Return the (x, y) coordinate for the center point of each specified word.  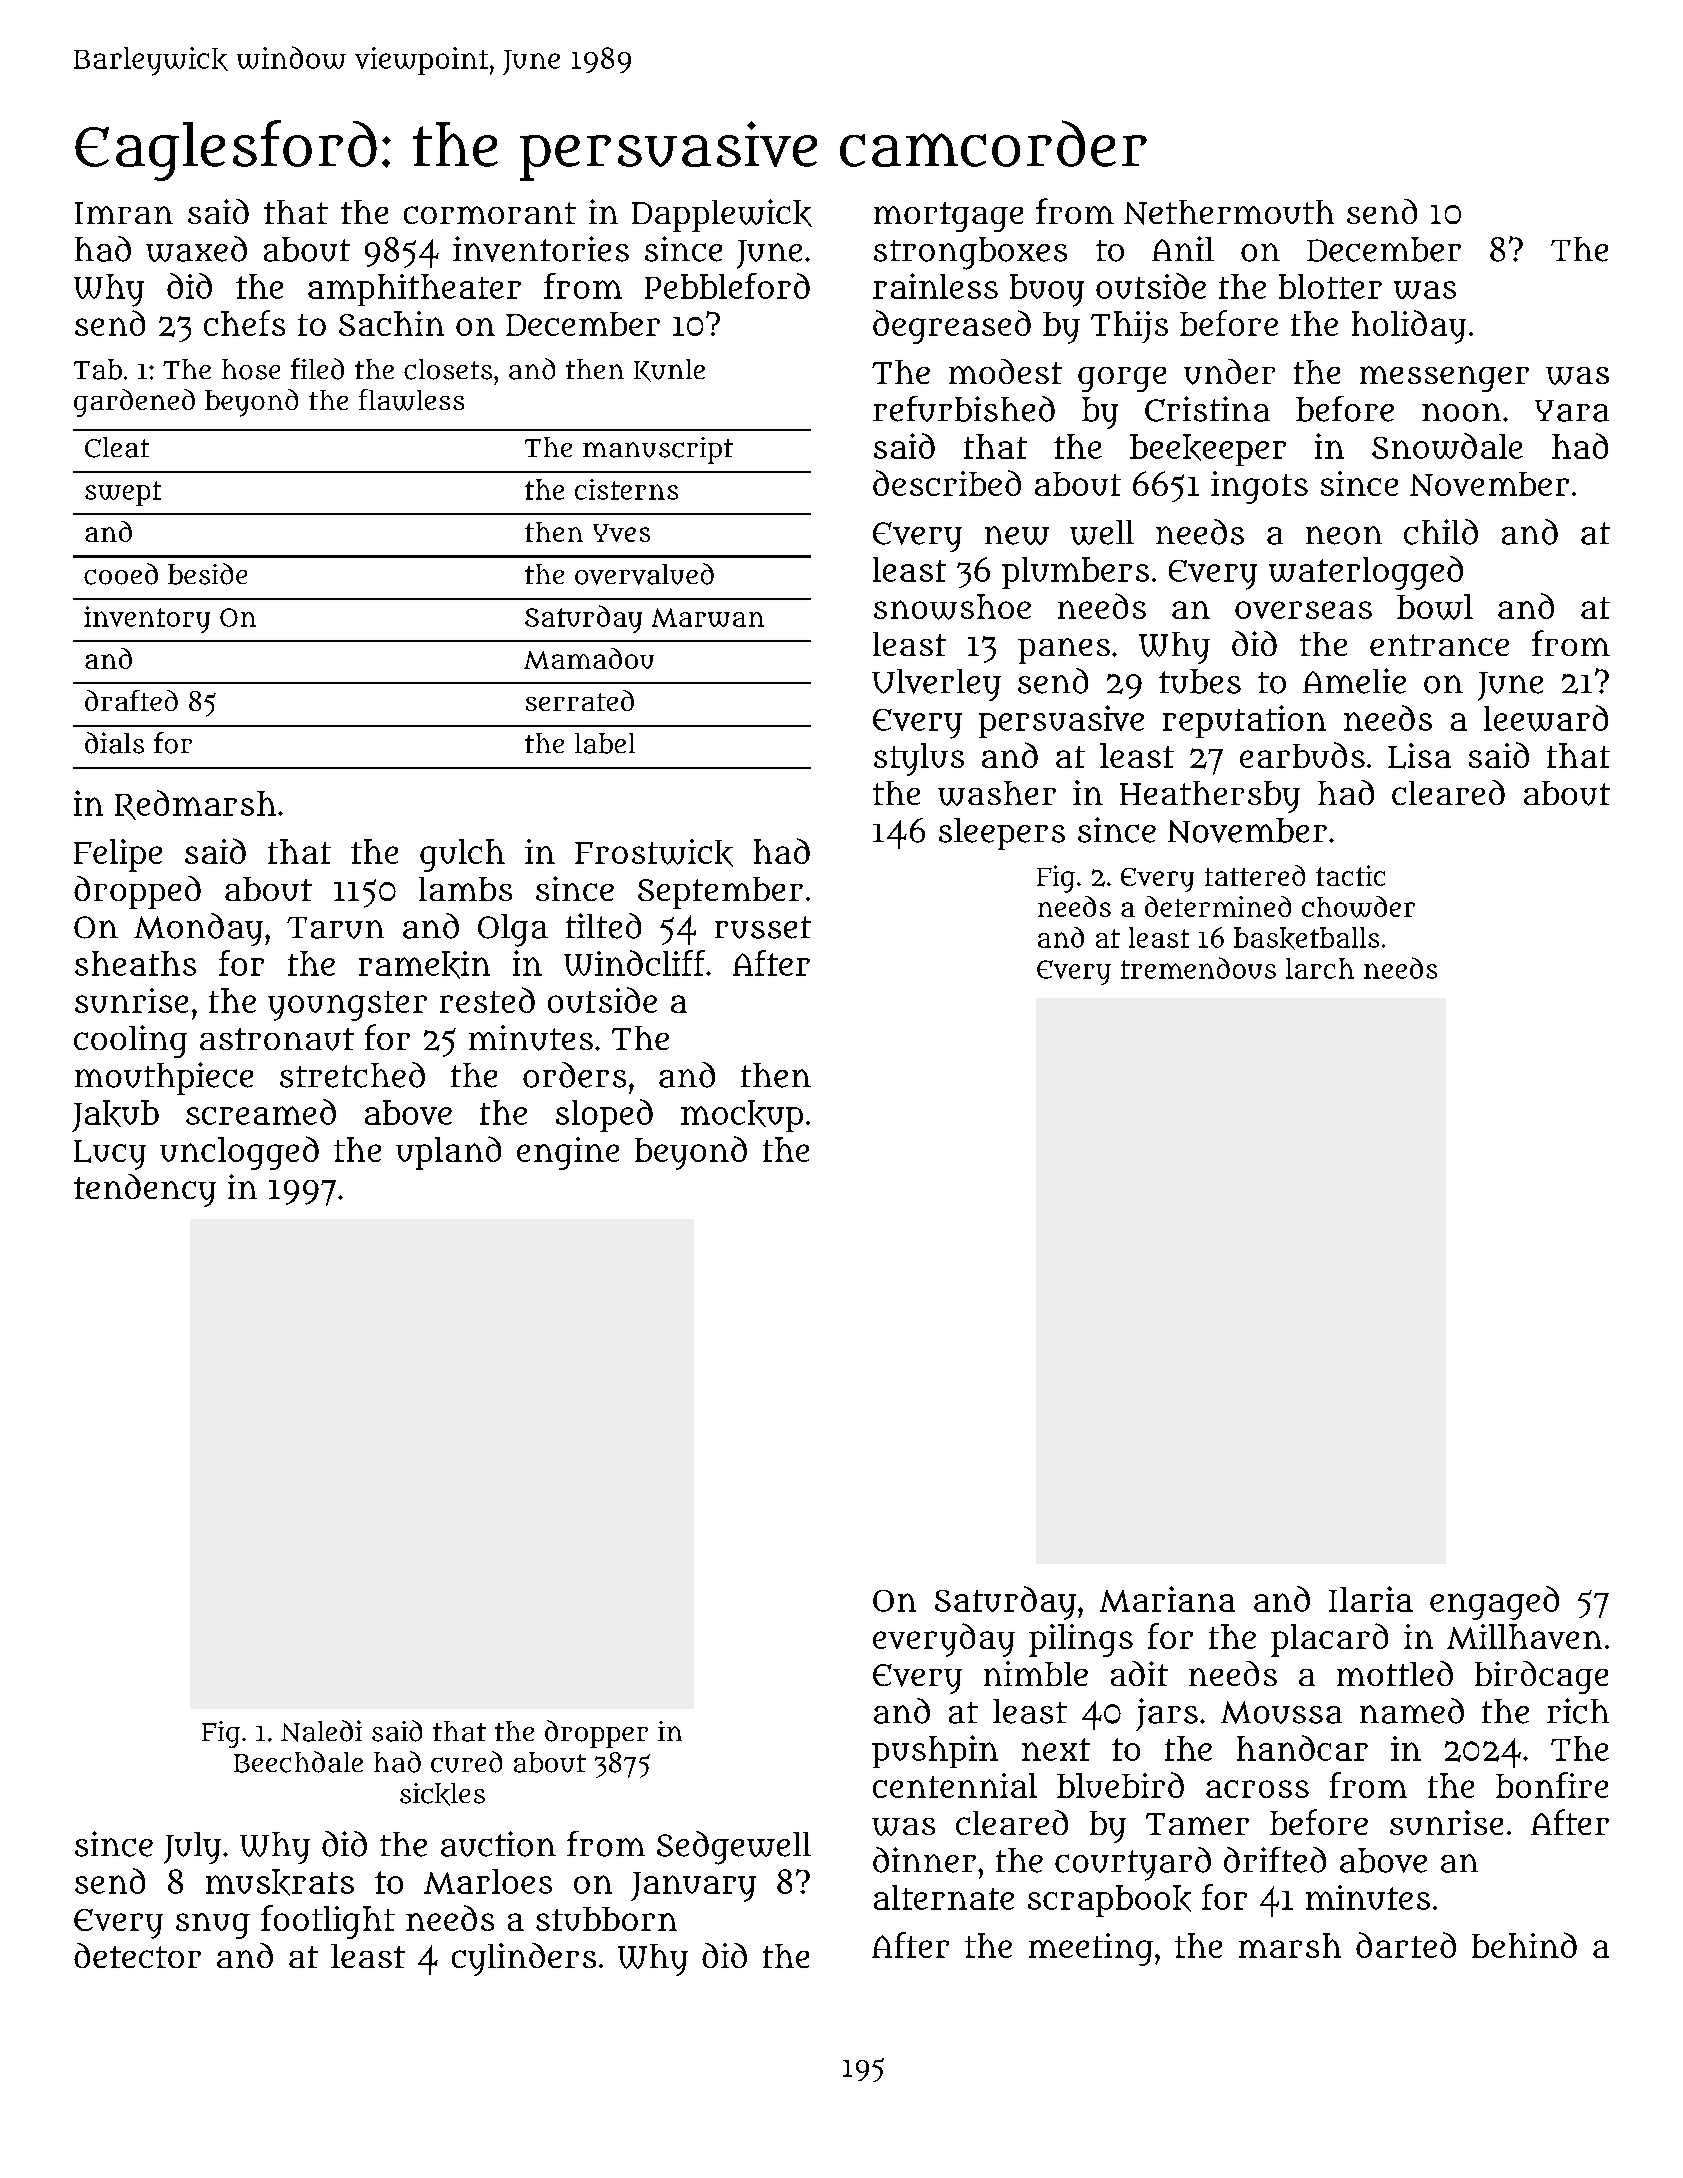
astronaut (277, 1039)
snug (213, 1926)
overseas (1303, 610)
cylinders (524, 1959)
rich (1578, 1711)
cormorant (490, 213)
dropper (596, 1734)
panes (1064, 651)
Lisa (1419, 756)
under (1229, 372)
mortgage (948, 217)
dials (114, 743)
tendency (145, 1190)
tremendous (1198, 968)
